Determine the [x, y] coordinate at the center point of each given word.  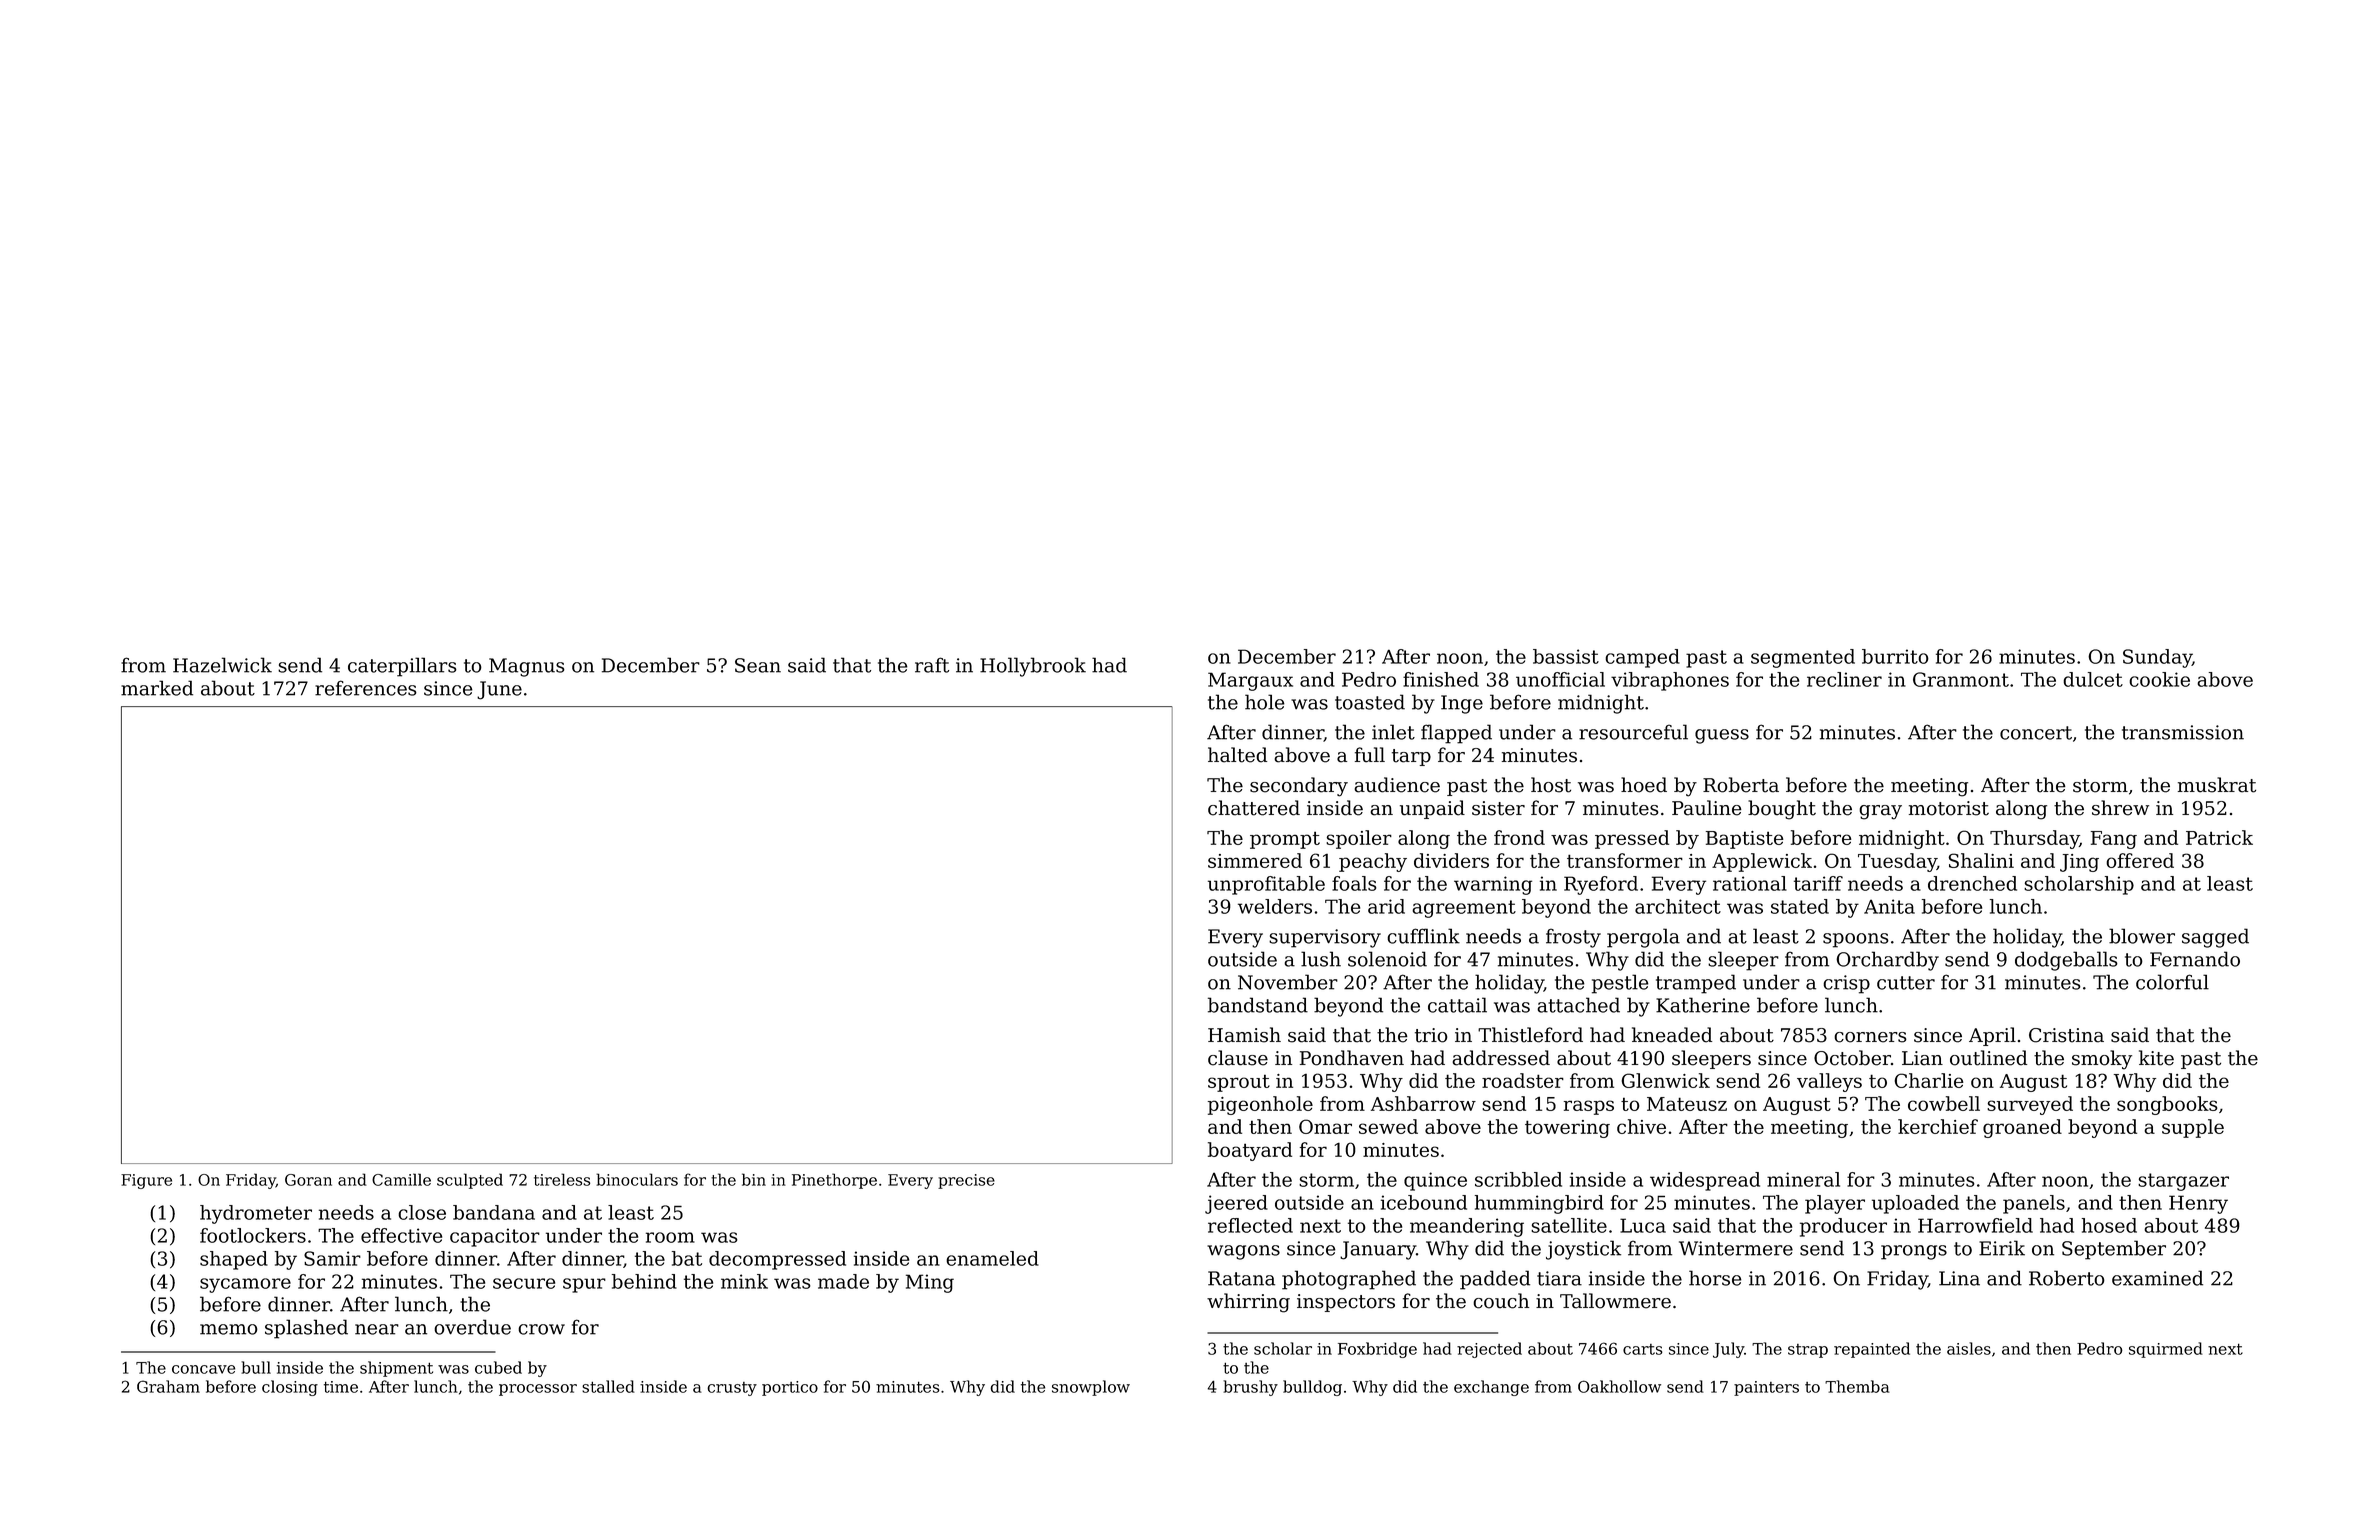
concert [2036, 733]
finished [1441, 679]
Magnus [527, 667]
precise [966, 1181]
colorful [2172, 982]
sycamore [245, 1285]
